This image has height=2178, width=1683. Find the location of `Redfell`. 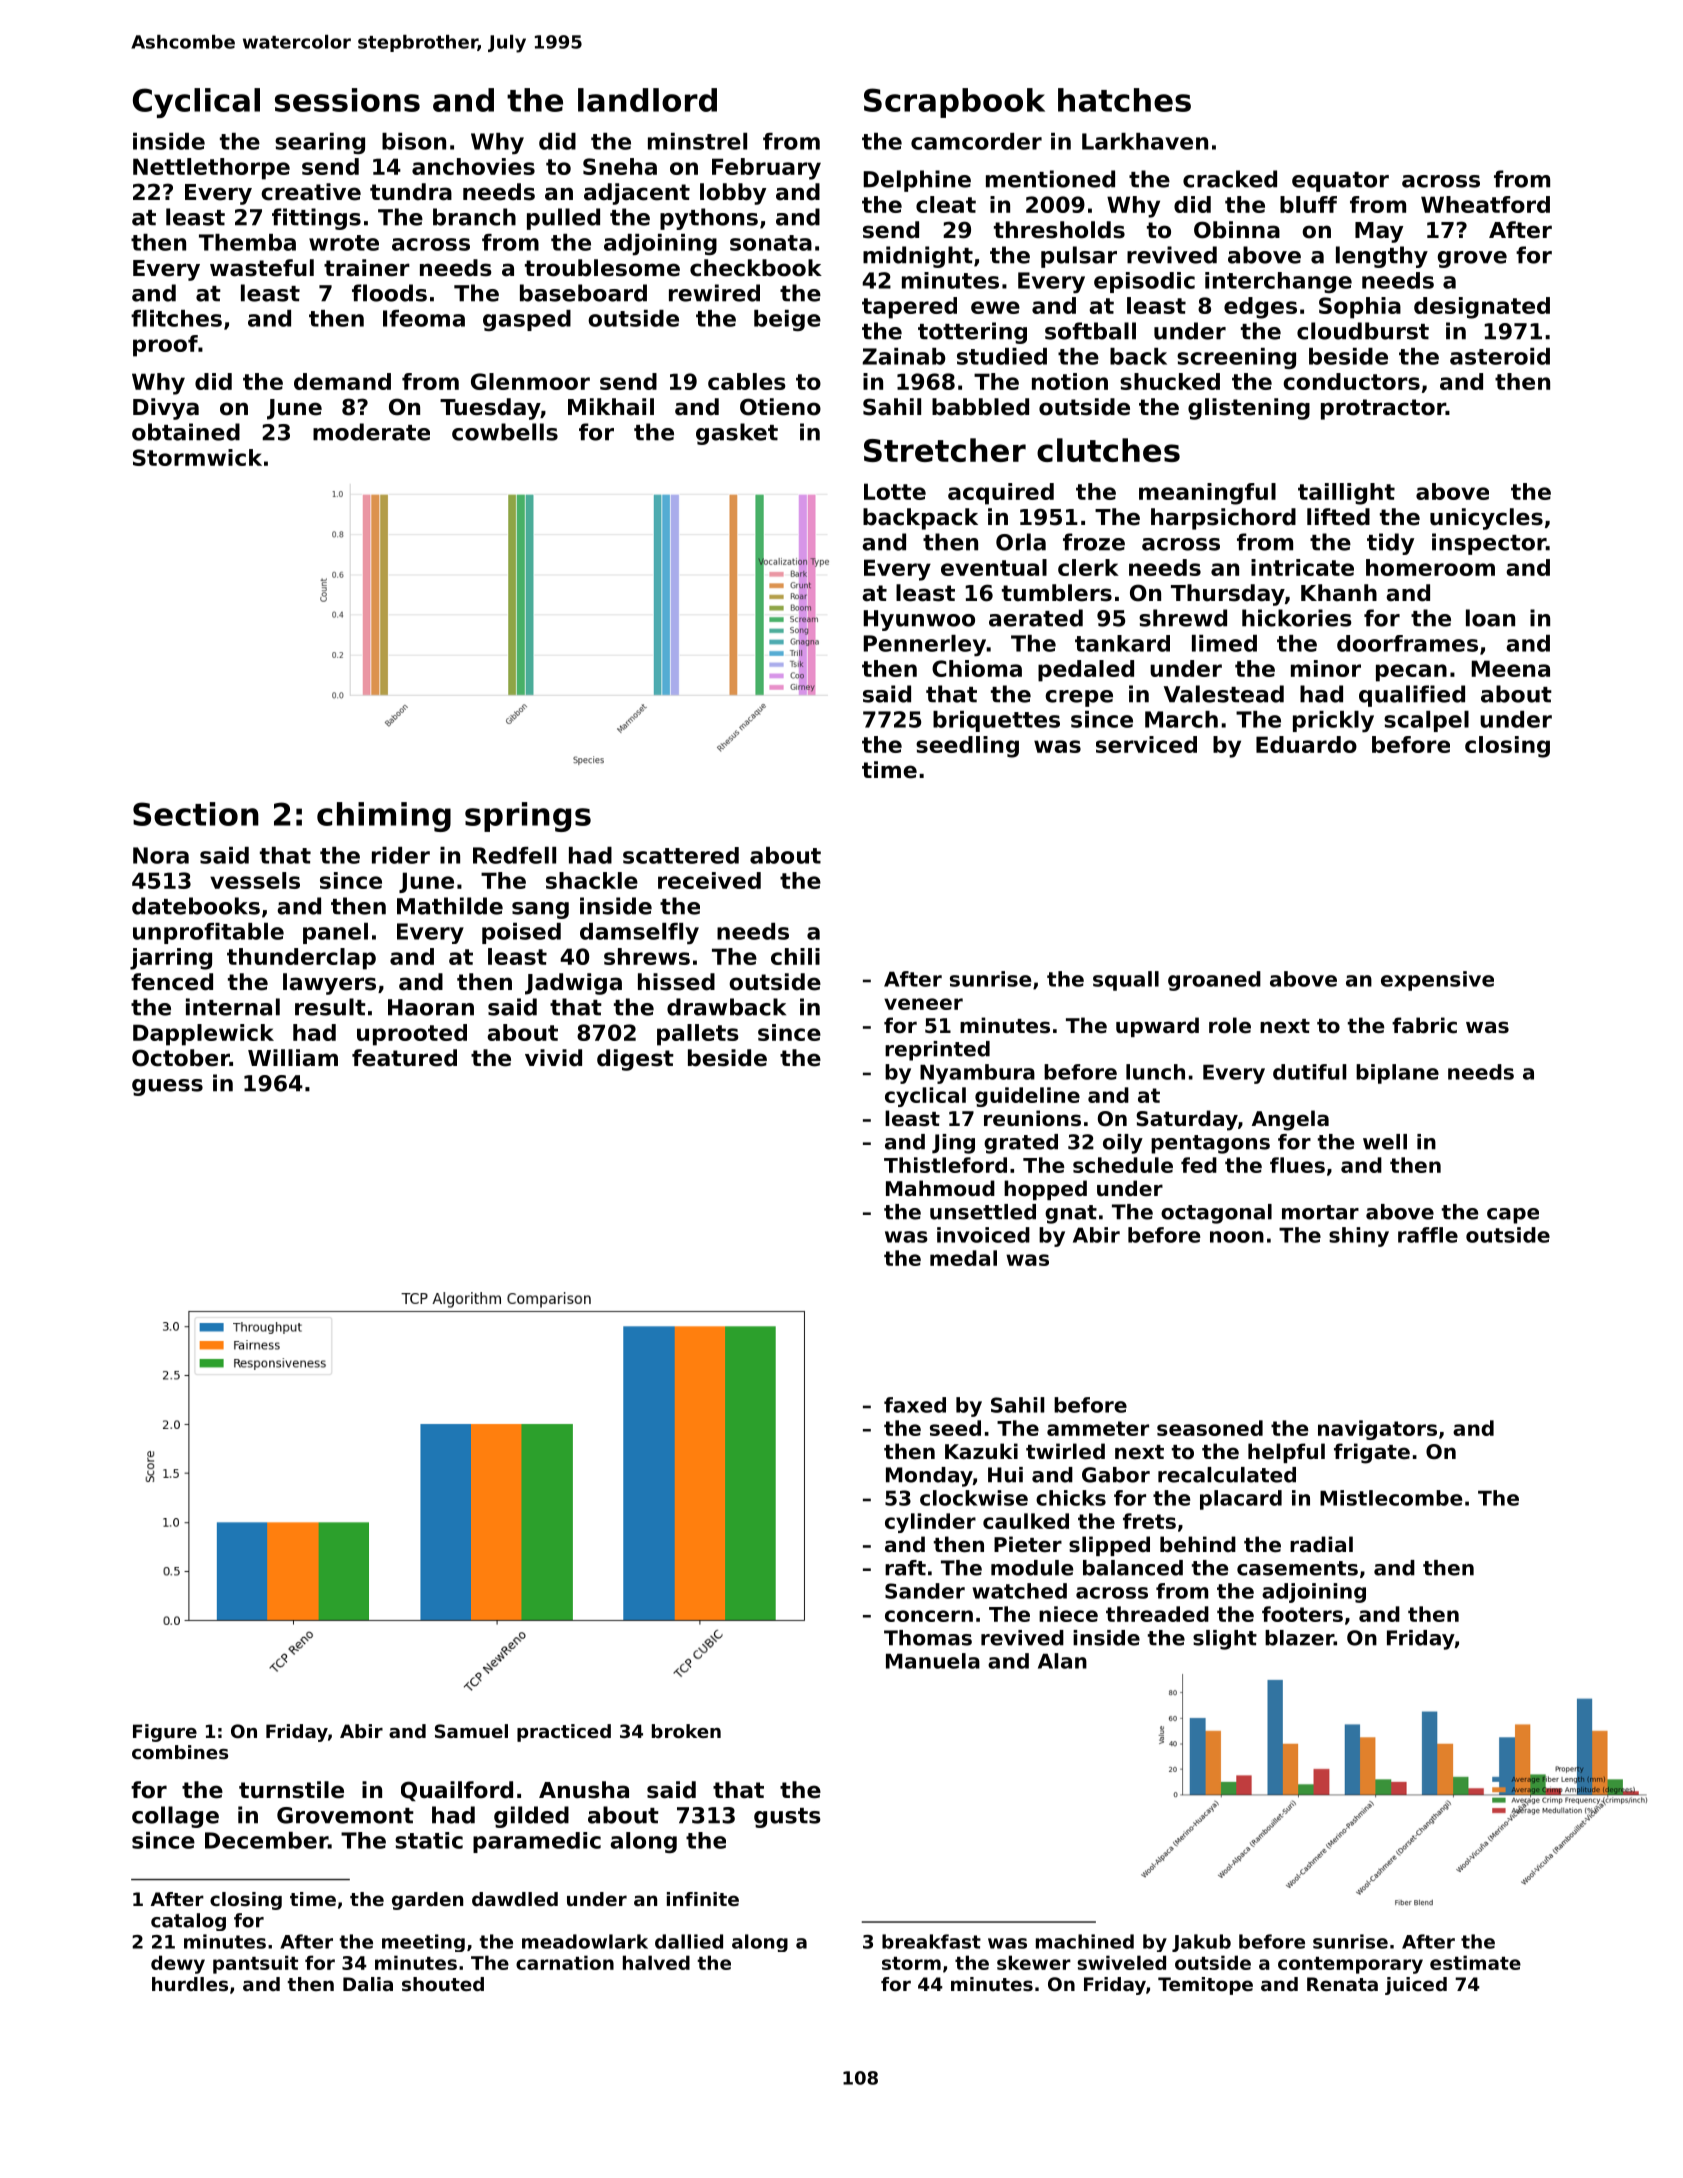

Redfell is located at coordinates (514, 855).
